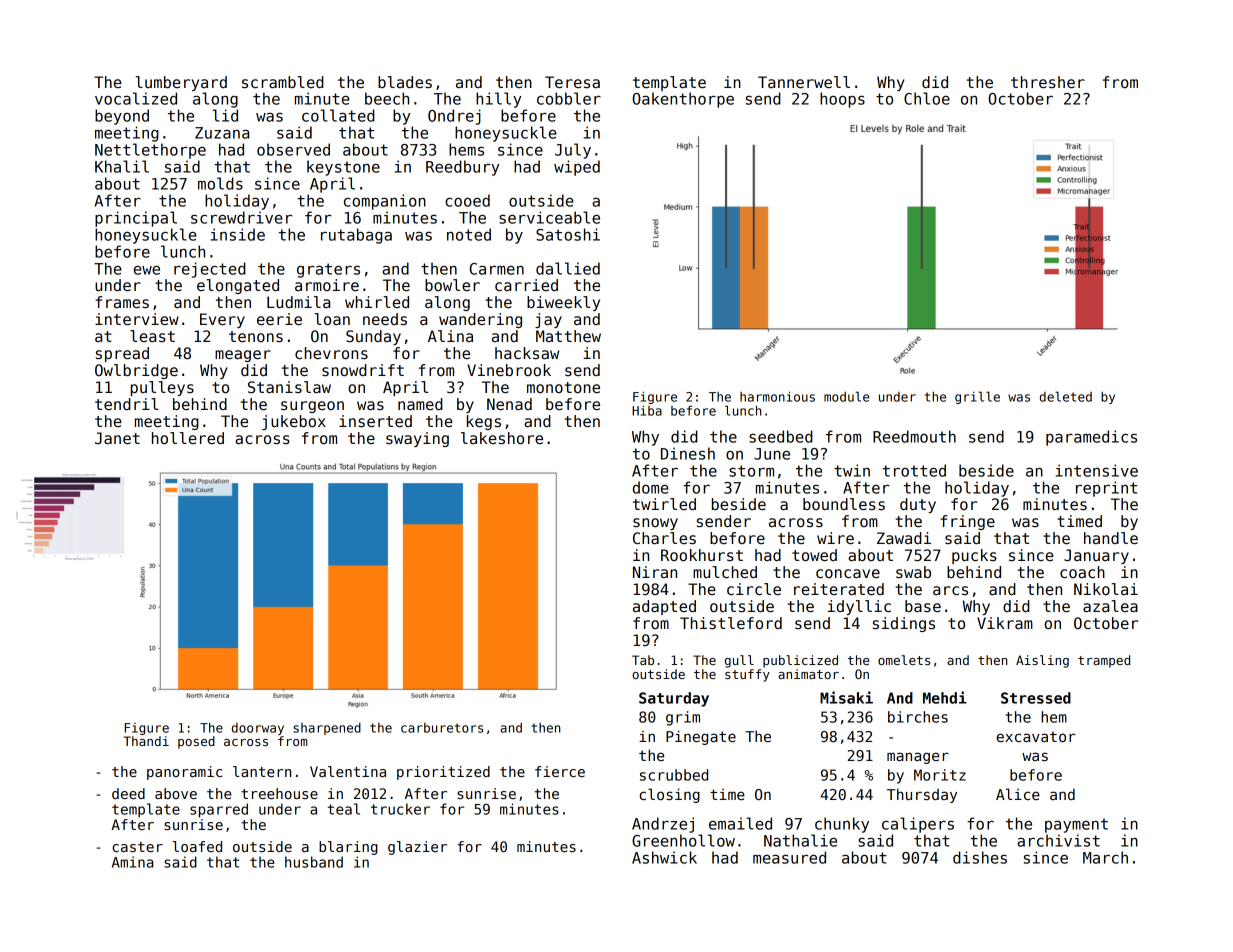 This screenshot has width=1233, height=952. What do you see at coordinates (1066, 396) in the screenshot?
I see `deleted` at bounding box center [1066, 396].
